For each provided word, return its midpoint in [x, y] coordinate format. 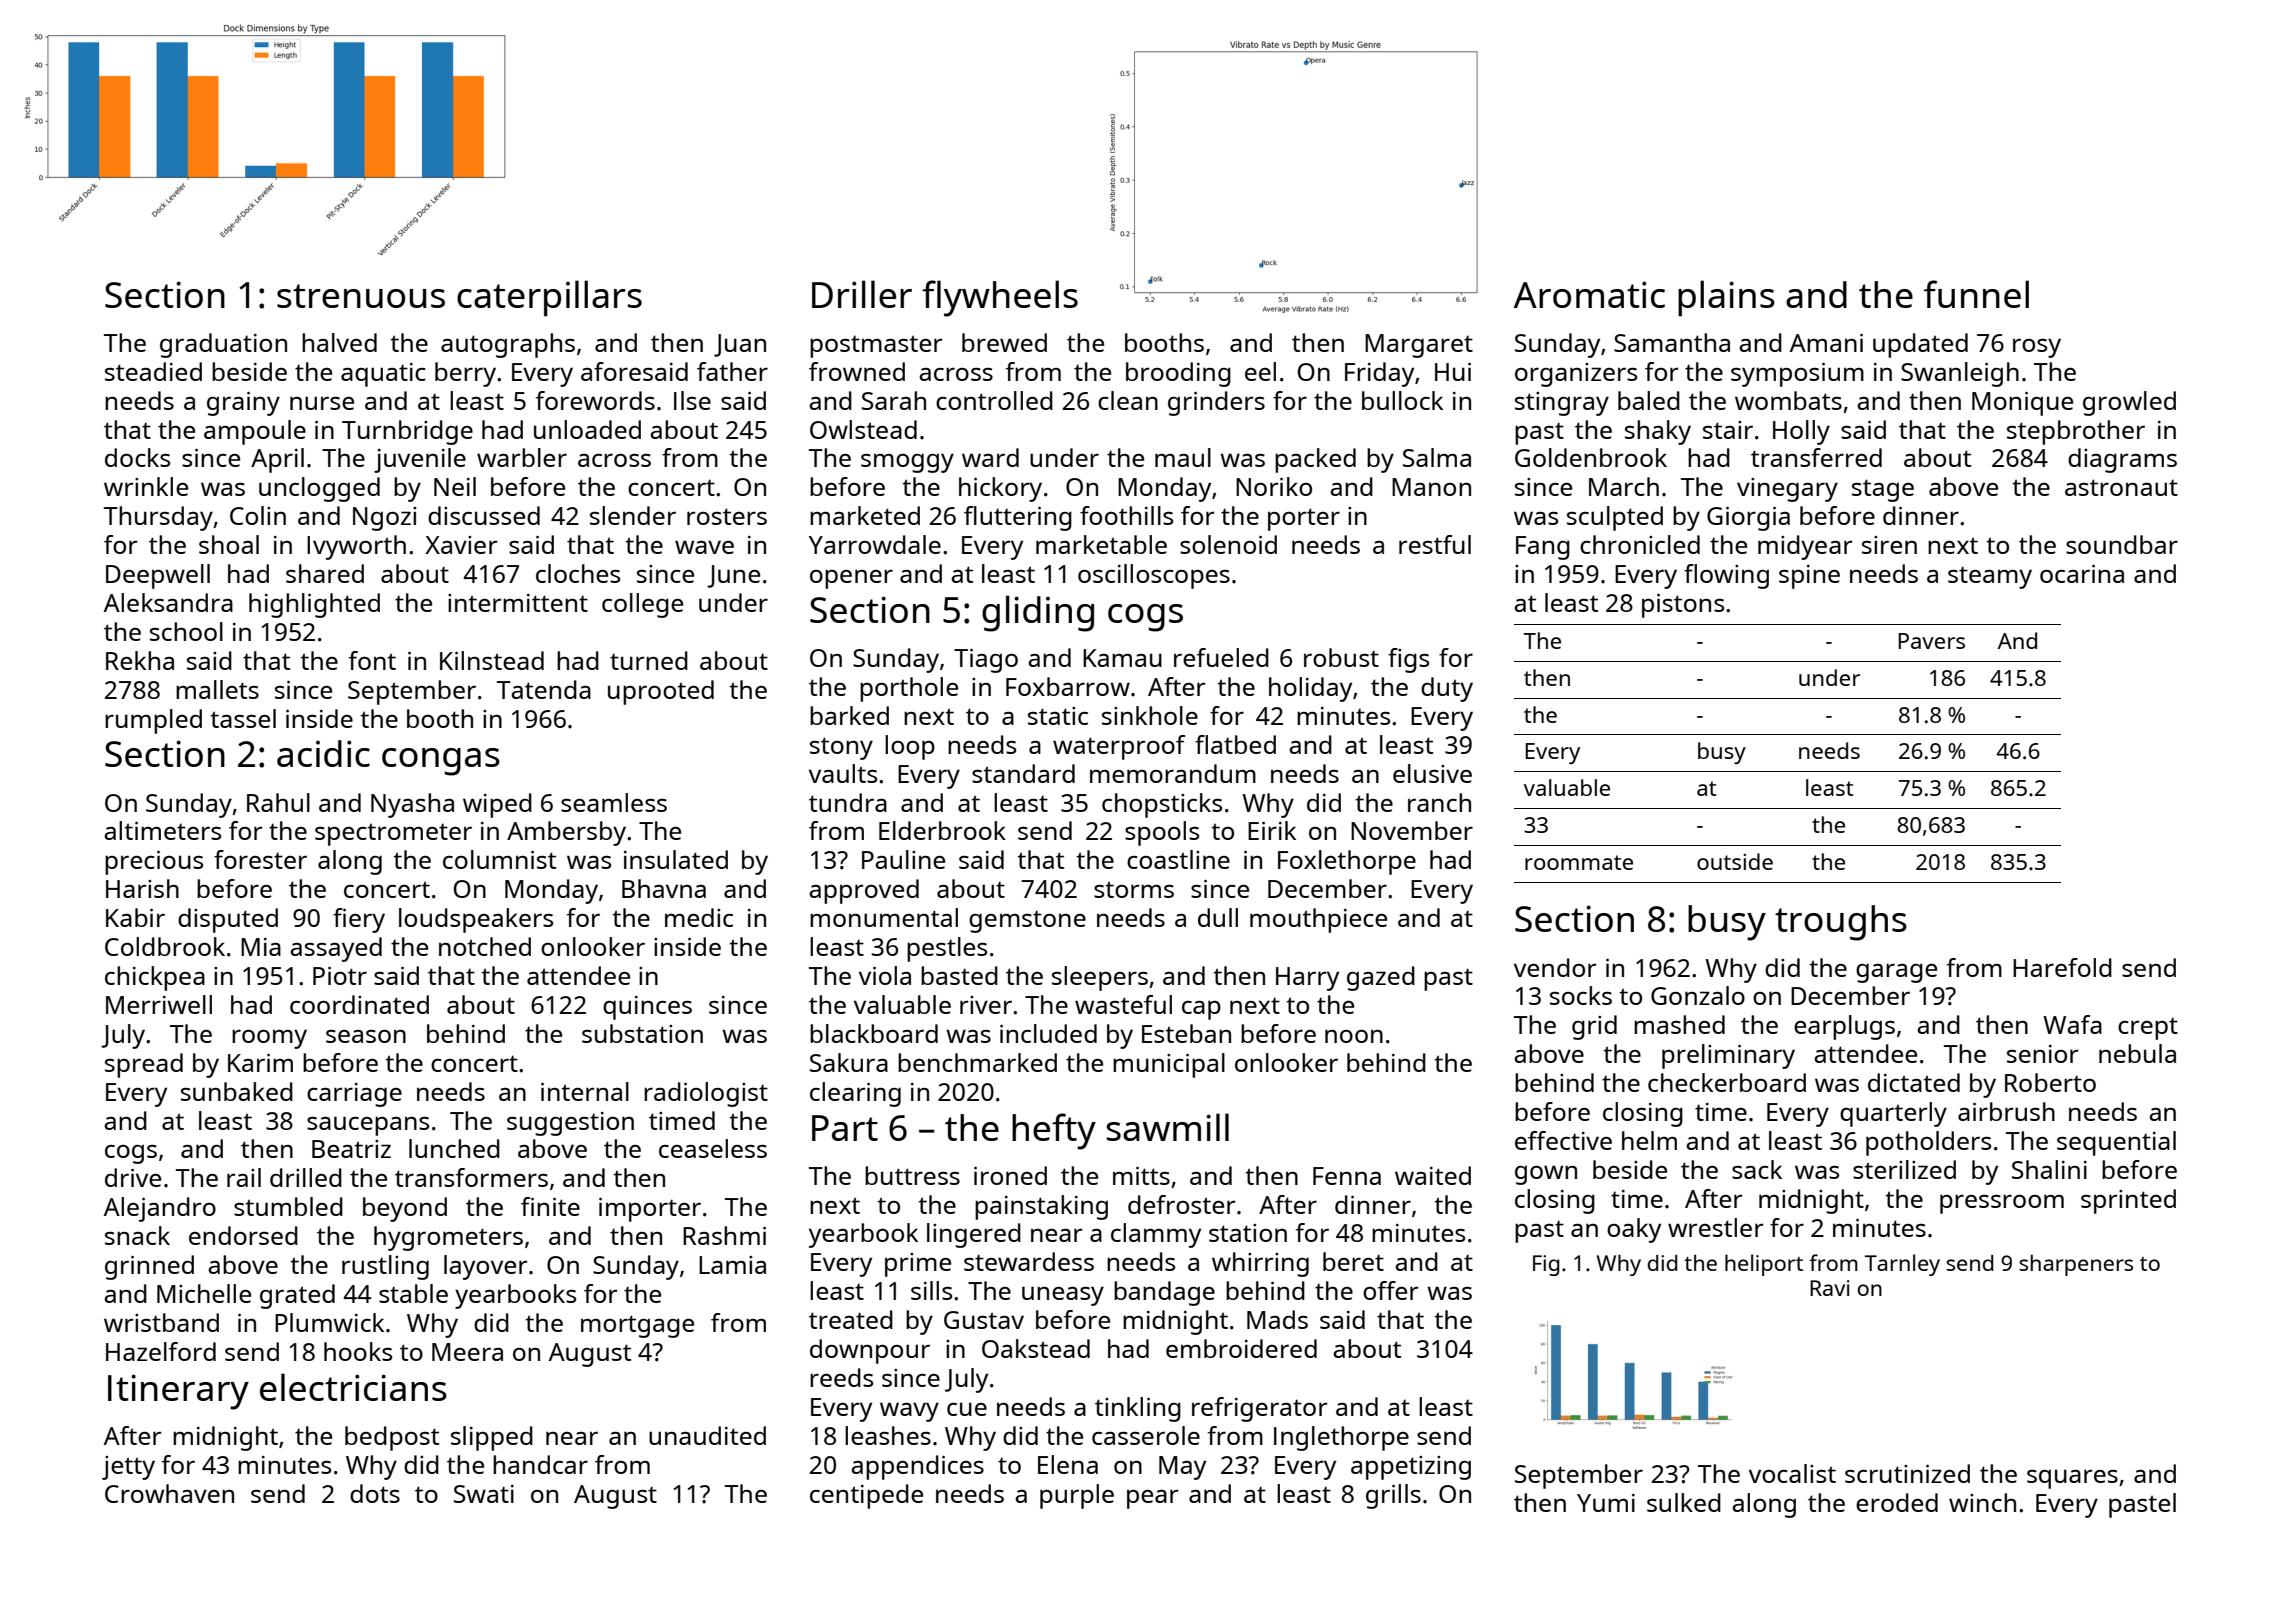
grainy [243, 404]
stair [1728, 430]
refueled [1221, 657]
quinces [647, 1008]
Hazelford [161, 1351]
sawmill [1167, 1127]
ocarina [2082, 574]
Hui [1453, 372]
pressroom [2002, 1204]
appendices [917, 1467]
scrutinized [1907, 1473]
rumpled [153, 721]
